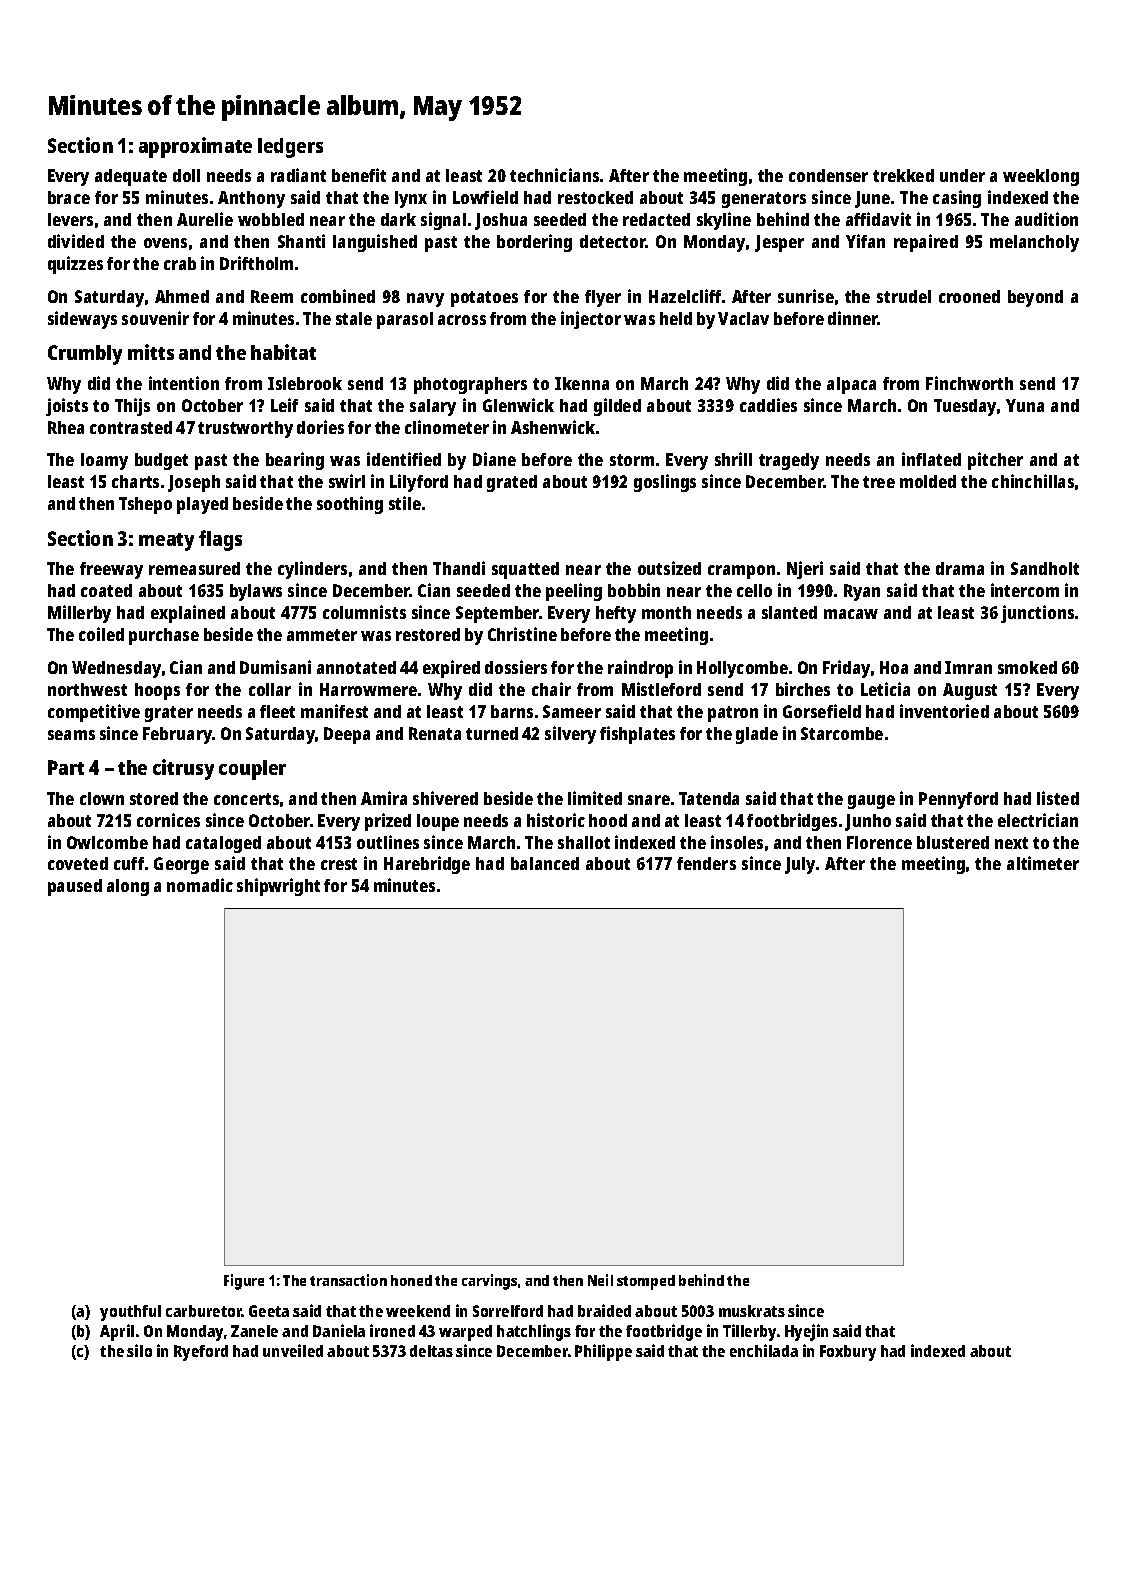 The height and width of the page is (1594, 1127). I want to click on next, so click(1011, 843).
